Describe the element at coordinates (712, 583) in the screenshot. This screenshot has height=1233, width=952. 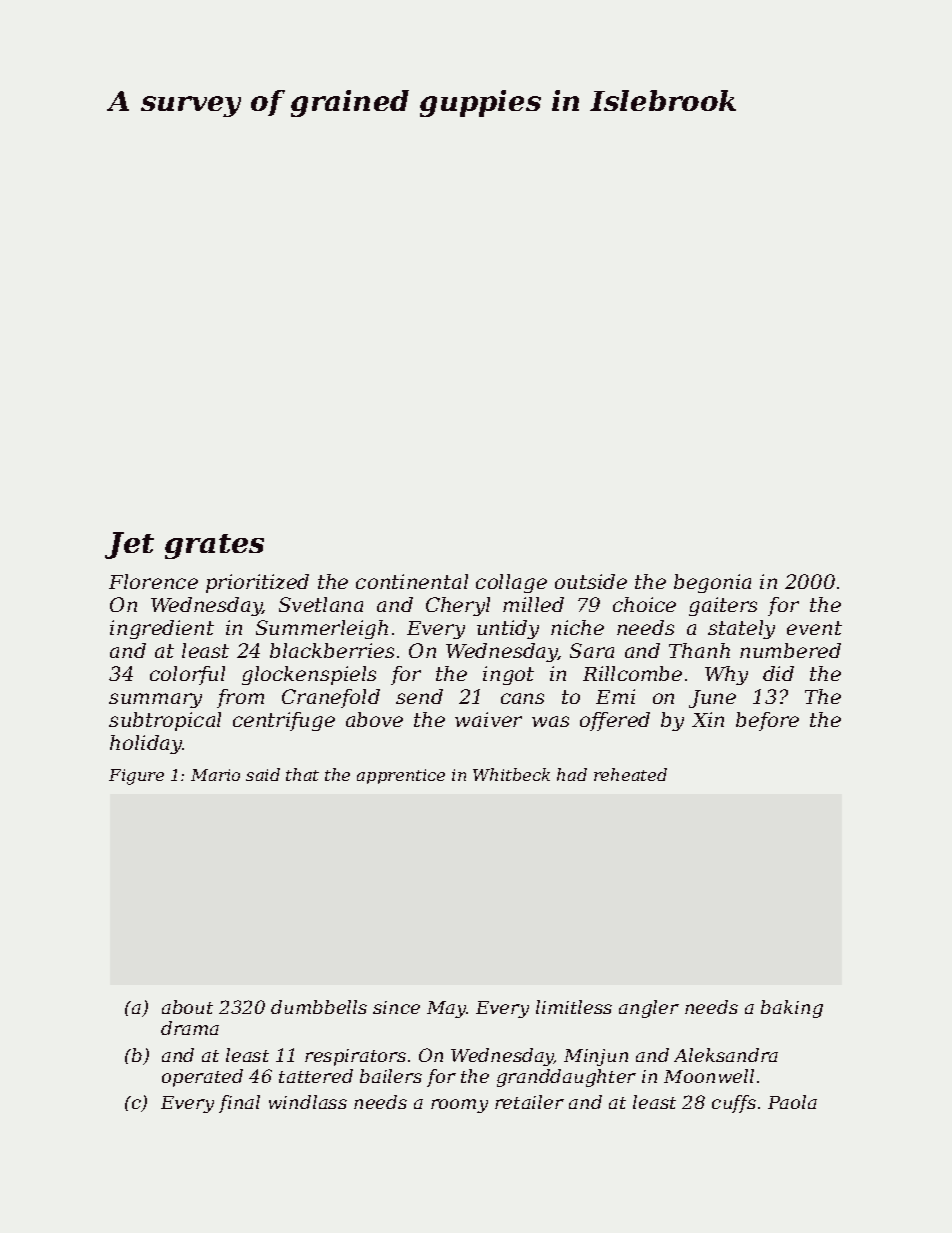
I see `begonia` at that location.
